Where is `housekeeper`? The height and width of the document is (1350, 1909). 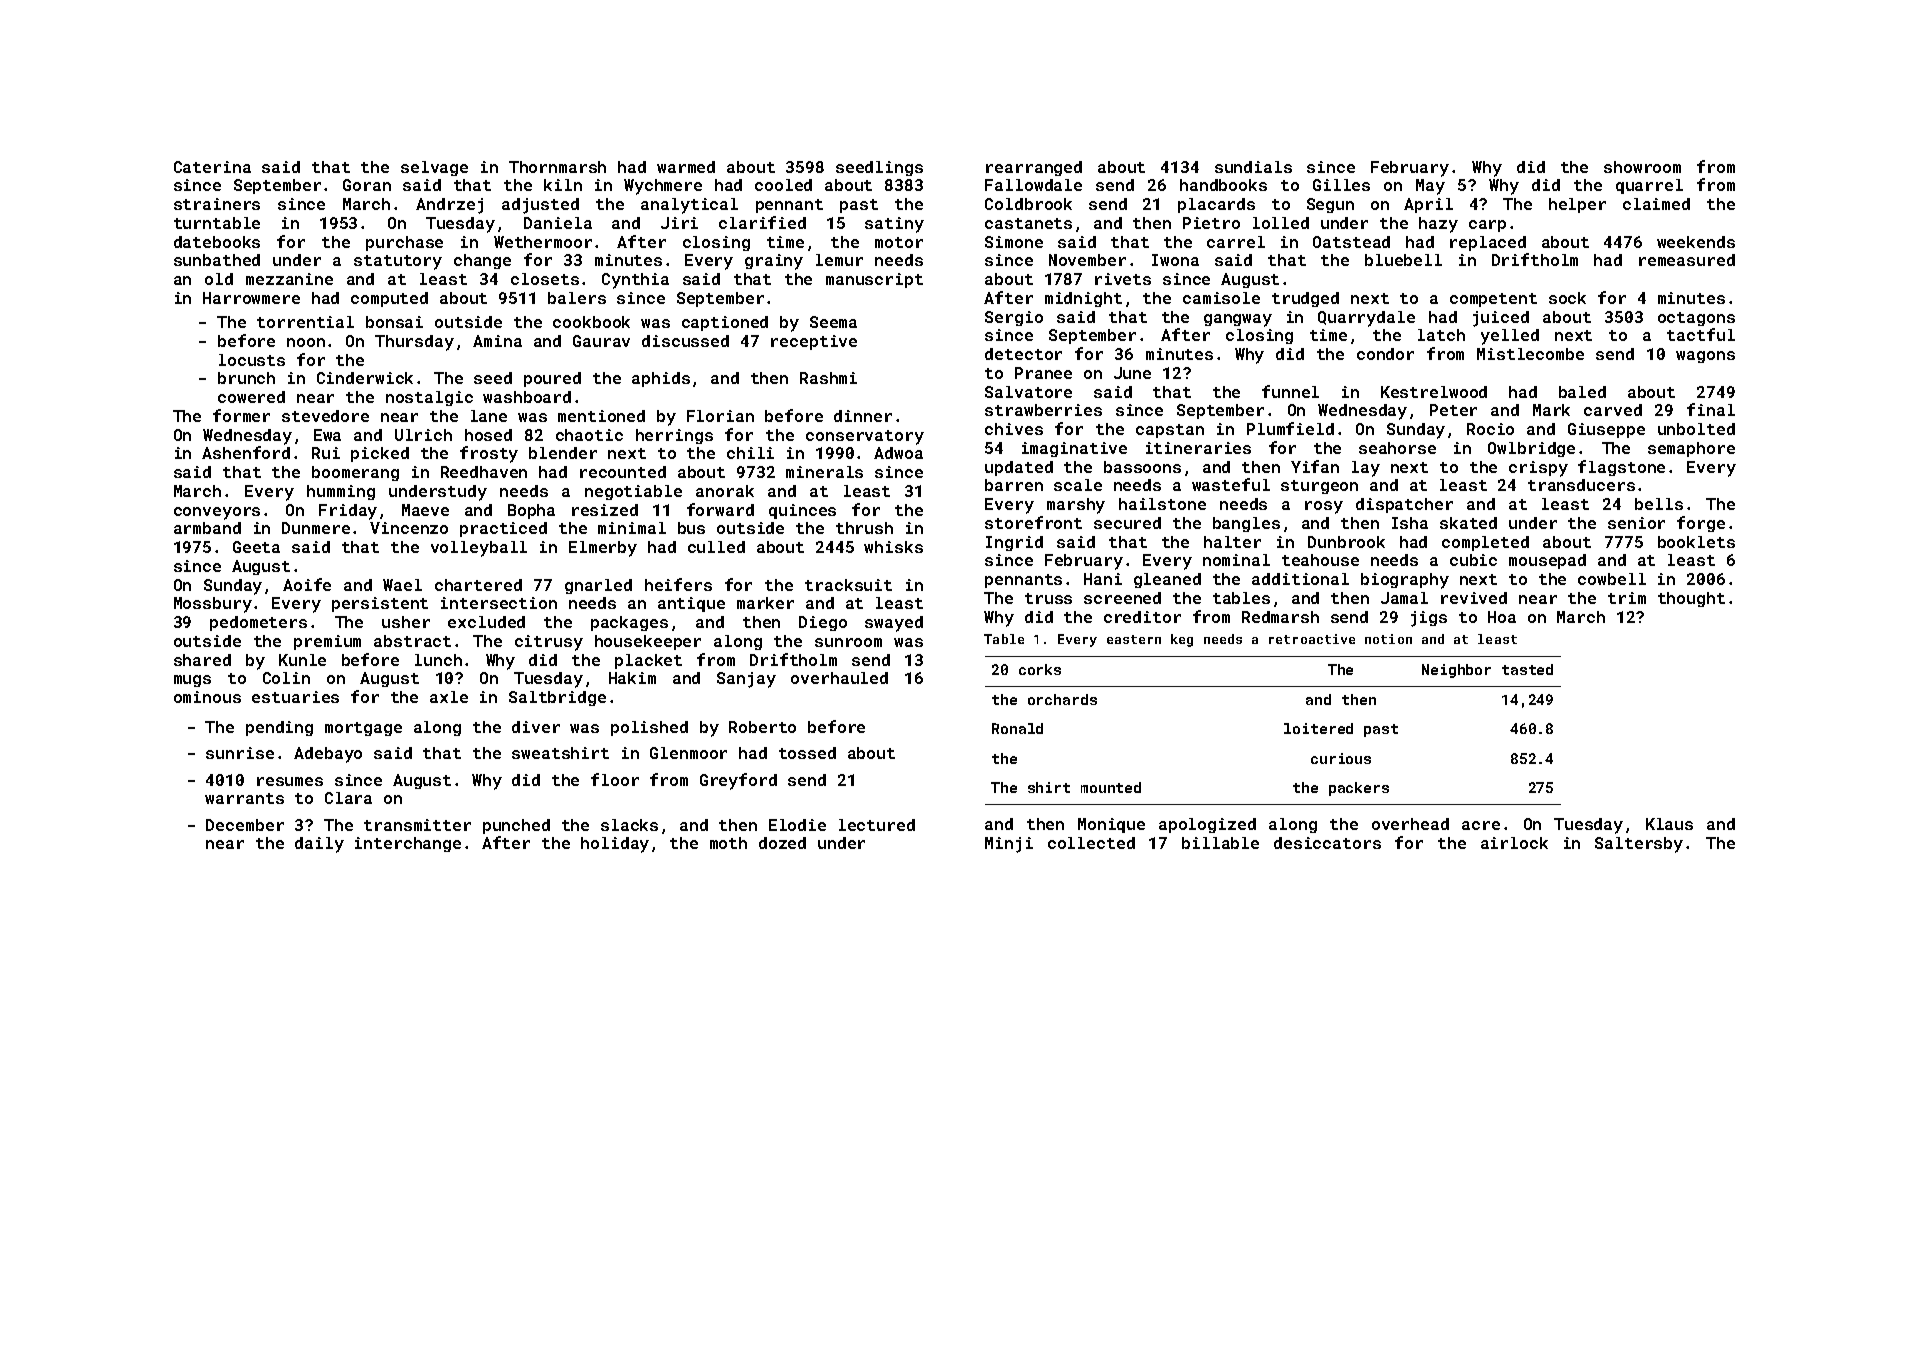 housekeeper is located at coordinates (648, 642).
